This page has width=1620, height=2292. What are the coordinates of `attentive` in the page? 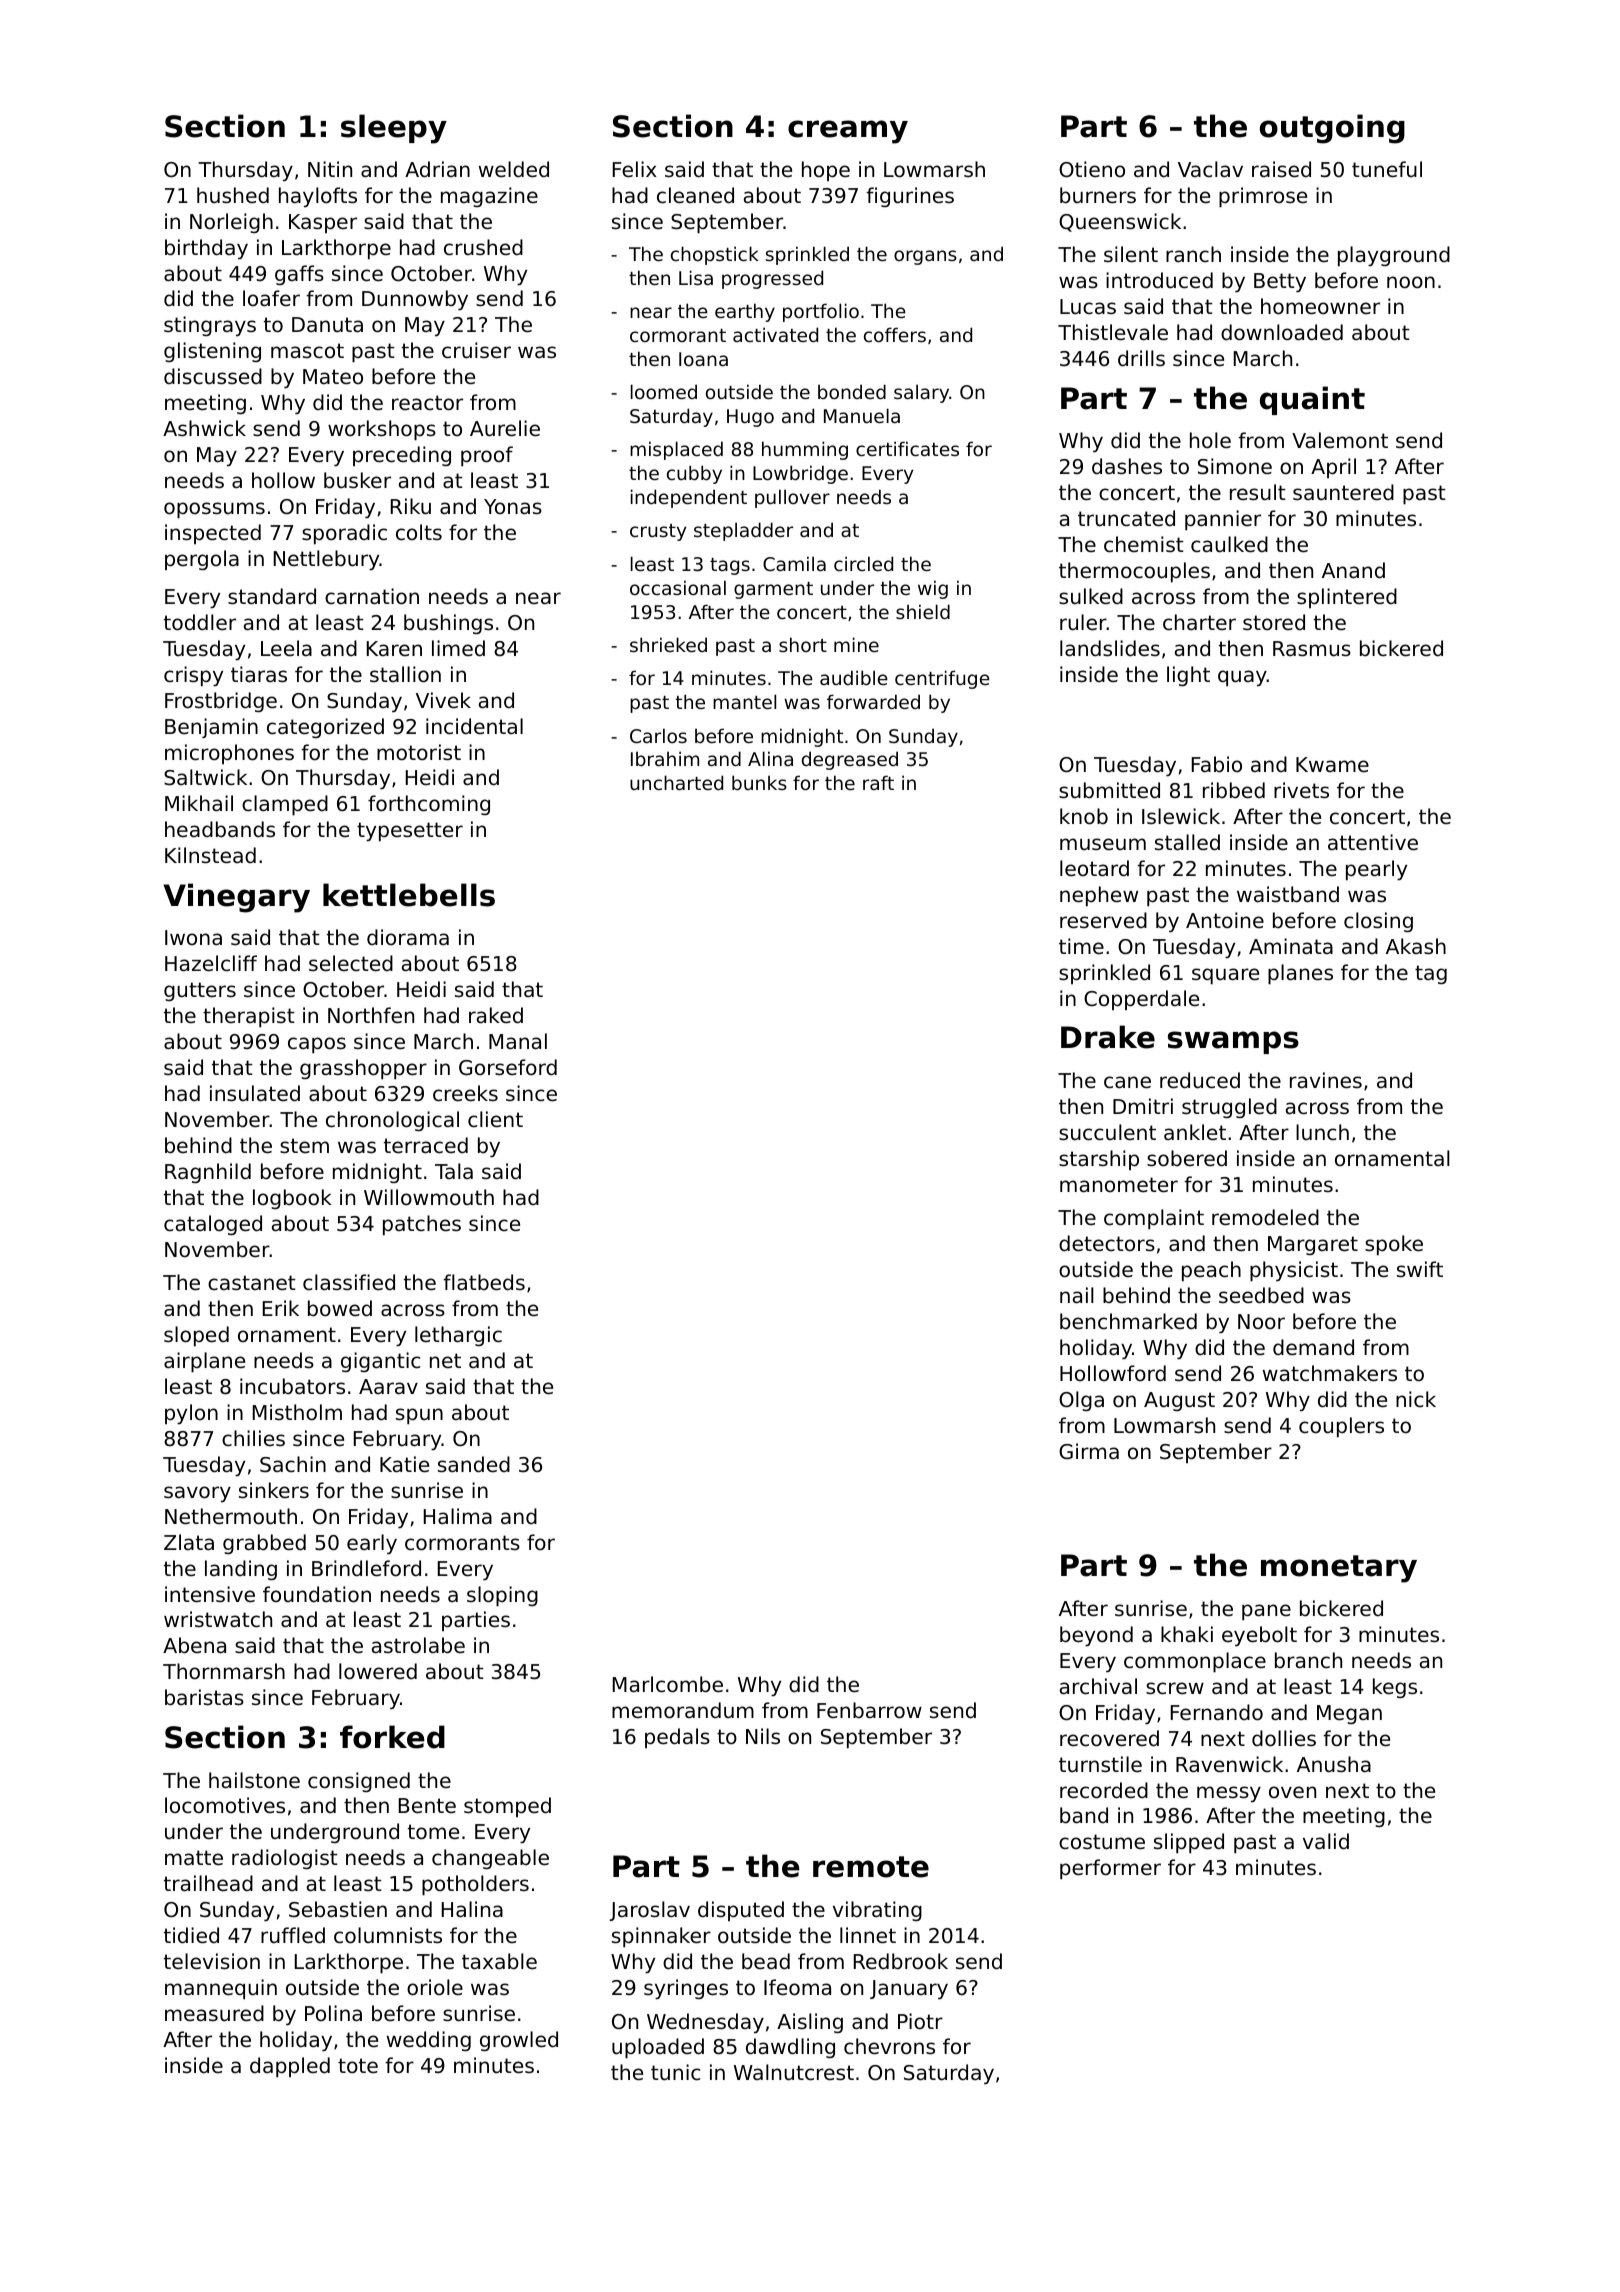 It's located at (1373, 842).
